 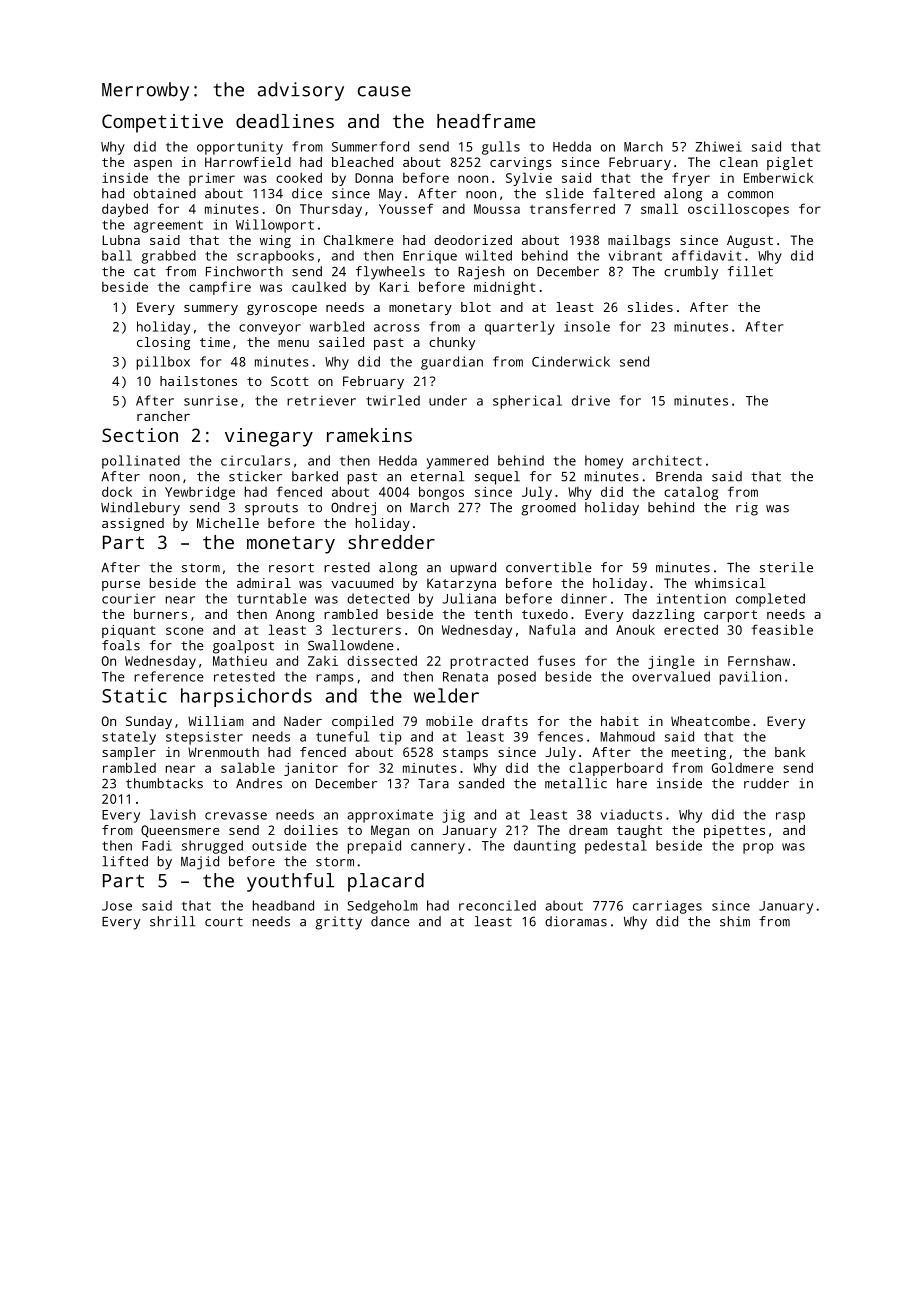 What do you see at coordinates (486, 121) in the screenshot?
I see `headframe` at bounding box center [486, 121].
